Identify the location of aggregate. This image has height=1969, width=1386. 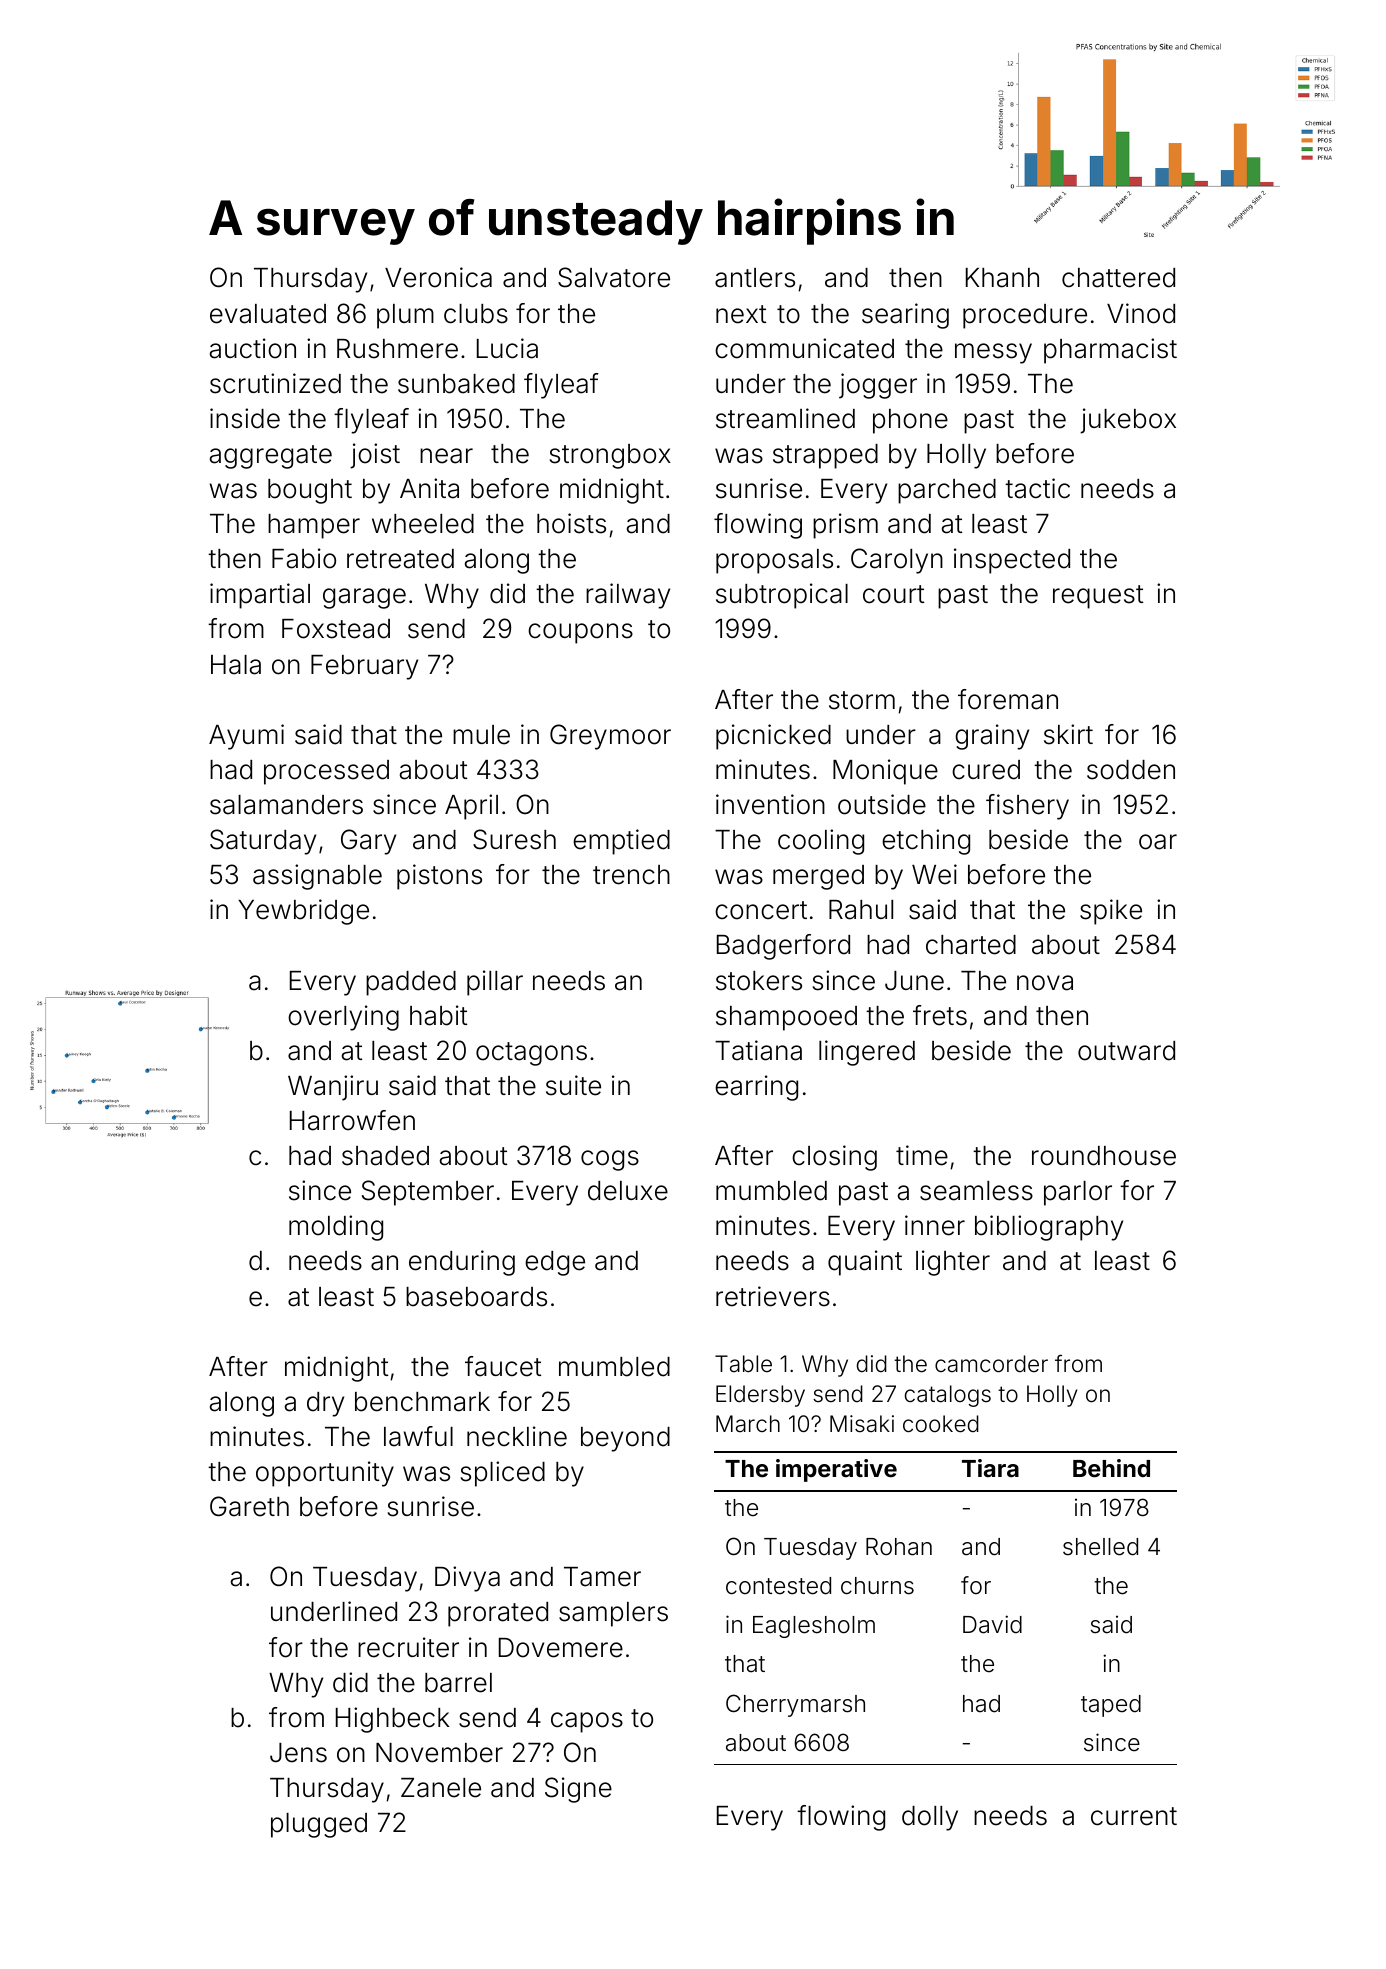
(271, 457).
